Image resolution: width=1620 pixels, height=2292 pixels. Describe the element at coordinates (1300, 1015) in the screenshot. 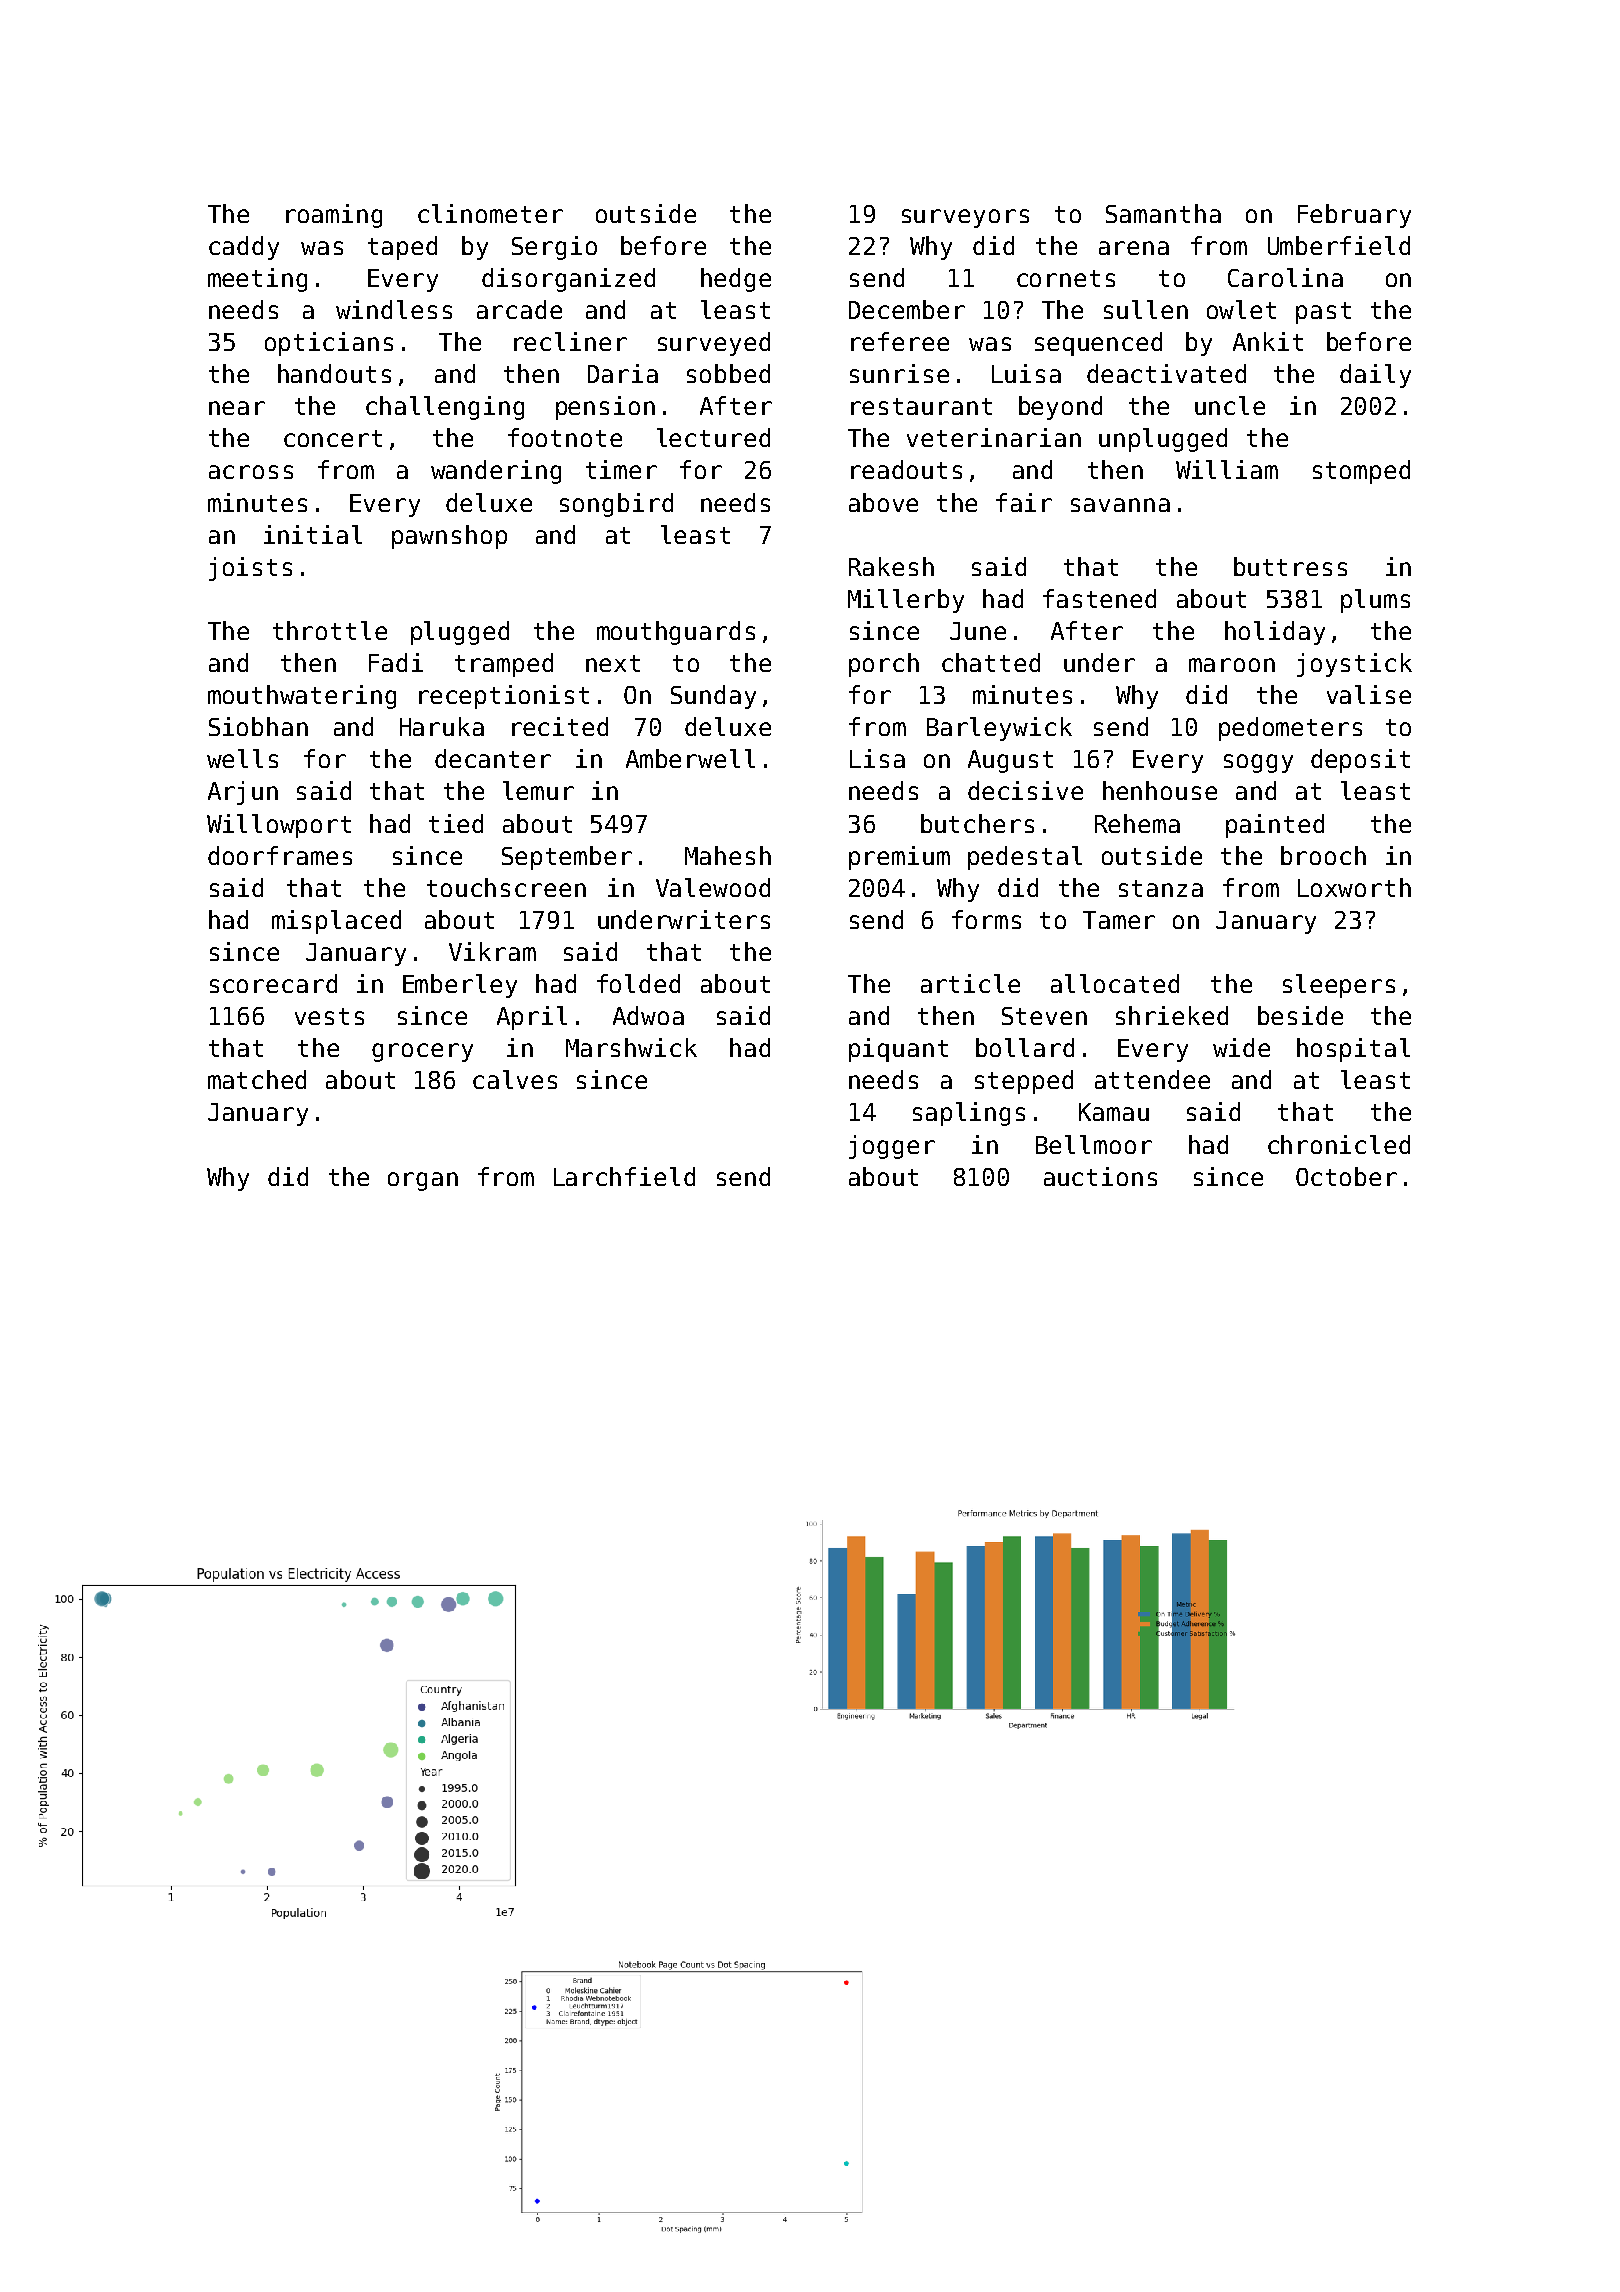

I see `beside` at that location.
